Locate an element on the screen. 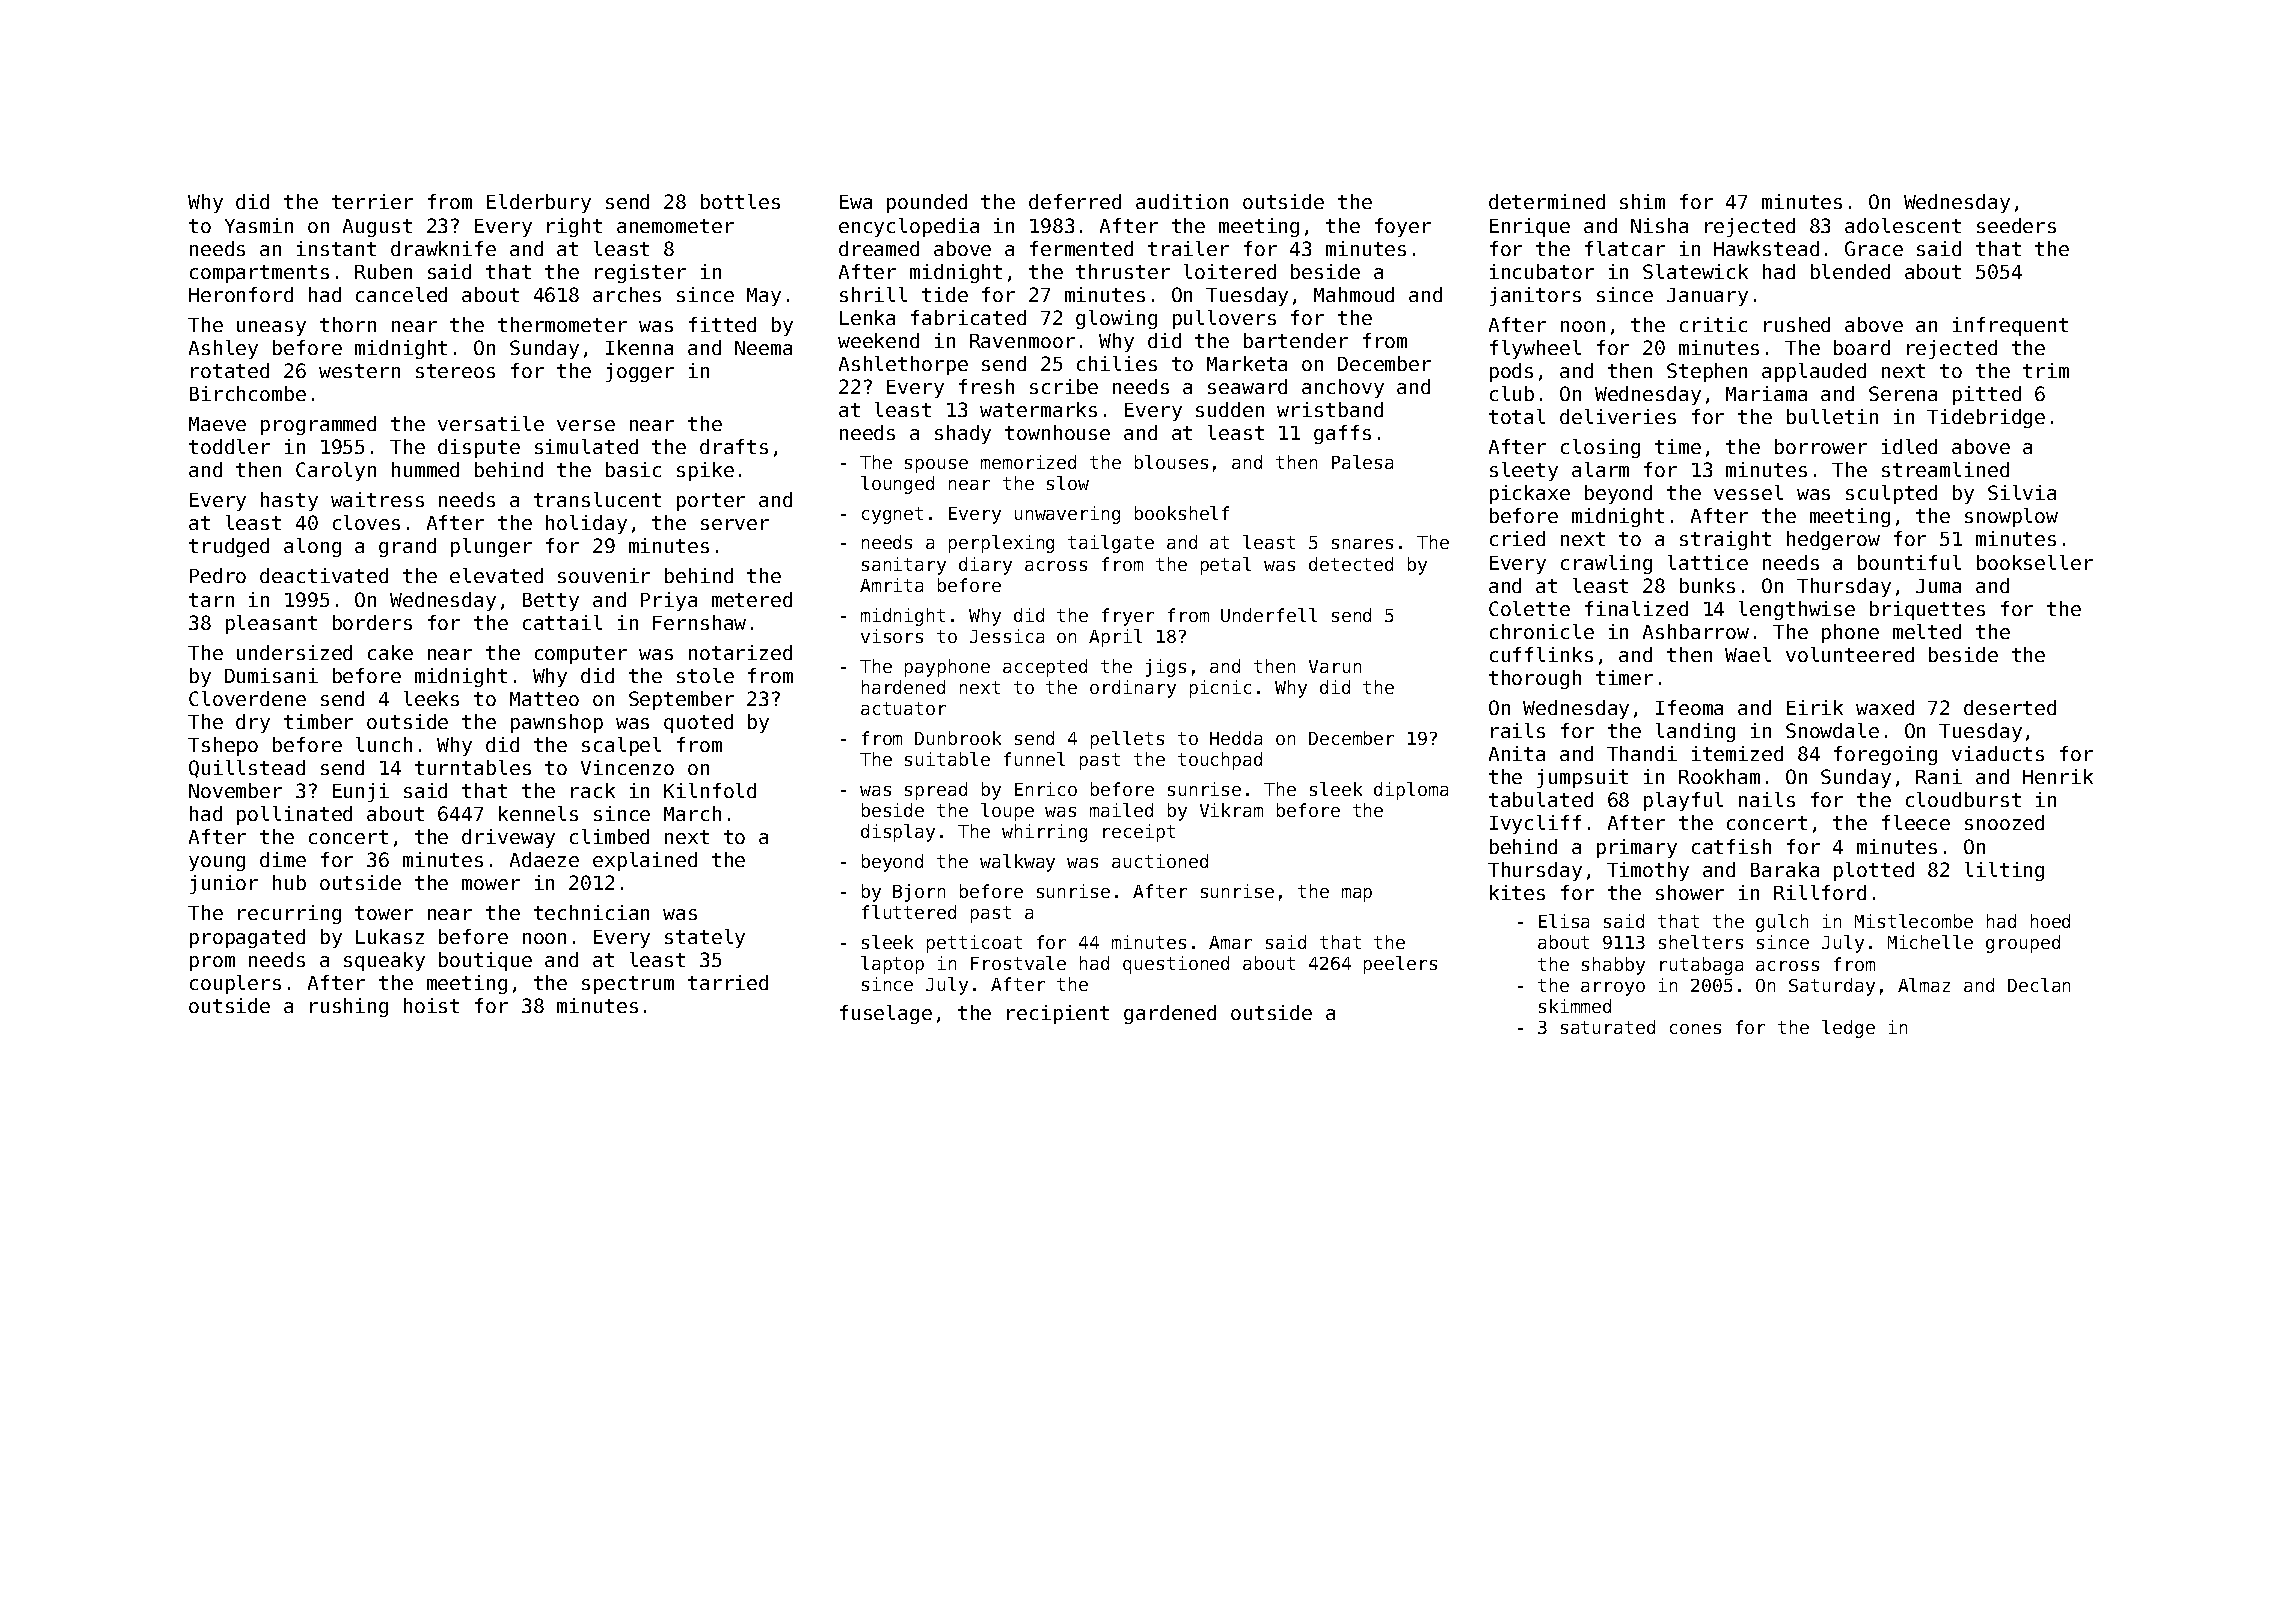 This screenshot has width=2292, height=1620. jigs is located at coordinates (1166, 668).
